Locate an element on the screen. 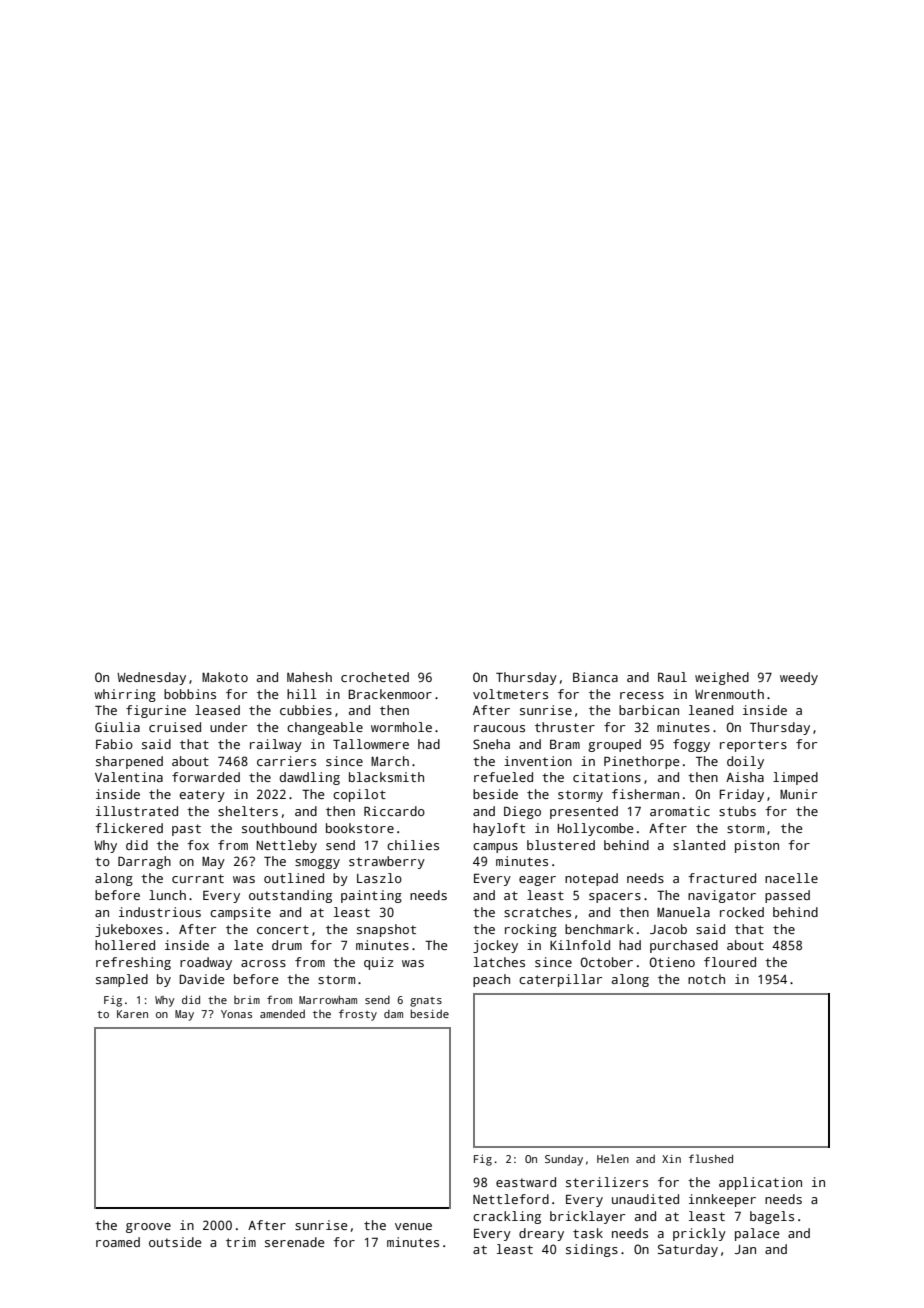 This screenshot has width=924, height=1308. roamed is located at coordinates (118, 1242).
